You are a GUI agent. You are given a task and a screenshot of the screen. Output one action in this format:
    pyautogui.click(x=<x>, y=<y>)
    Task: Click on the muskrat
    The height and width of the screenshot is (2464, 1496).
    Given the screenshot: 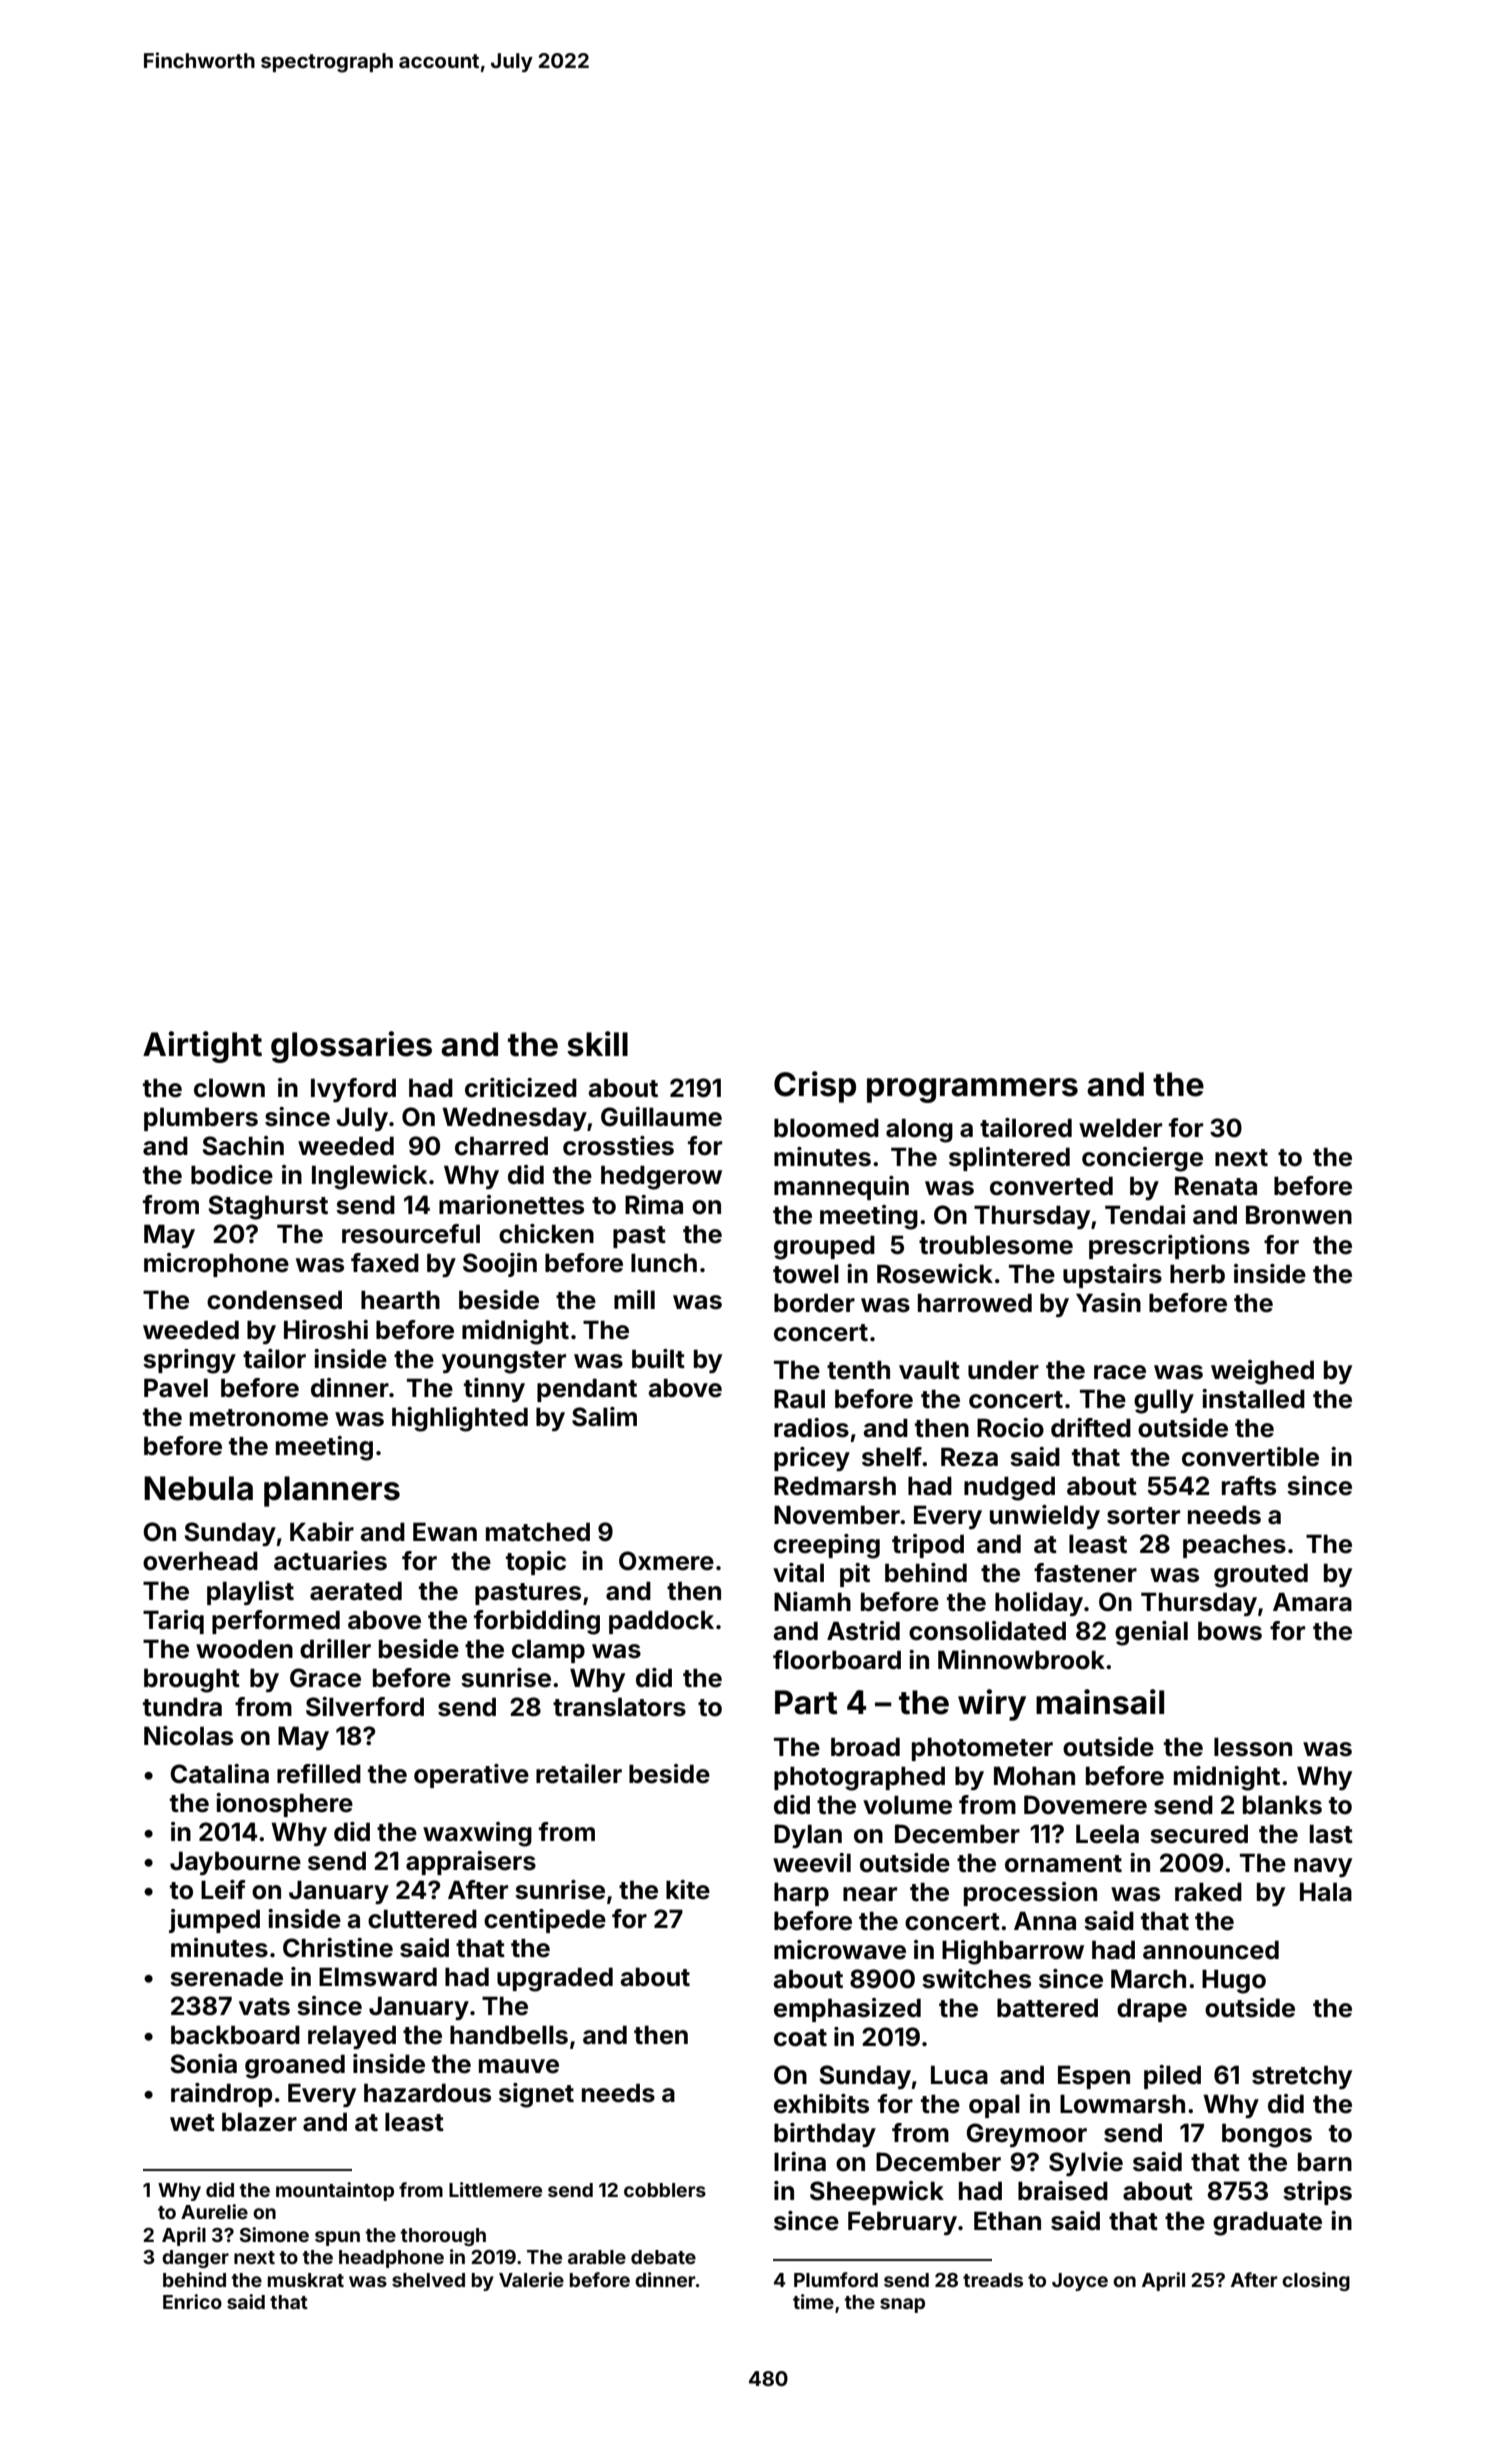 What is the action you would take?
    pyautogui.click(x=306, y=2280)
